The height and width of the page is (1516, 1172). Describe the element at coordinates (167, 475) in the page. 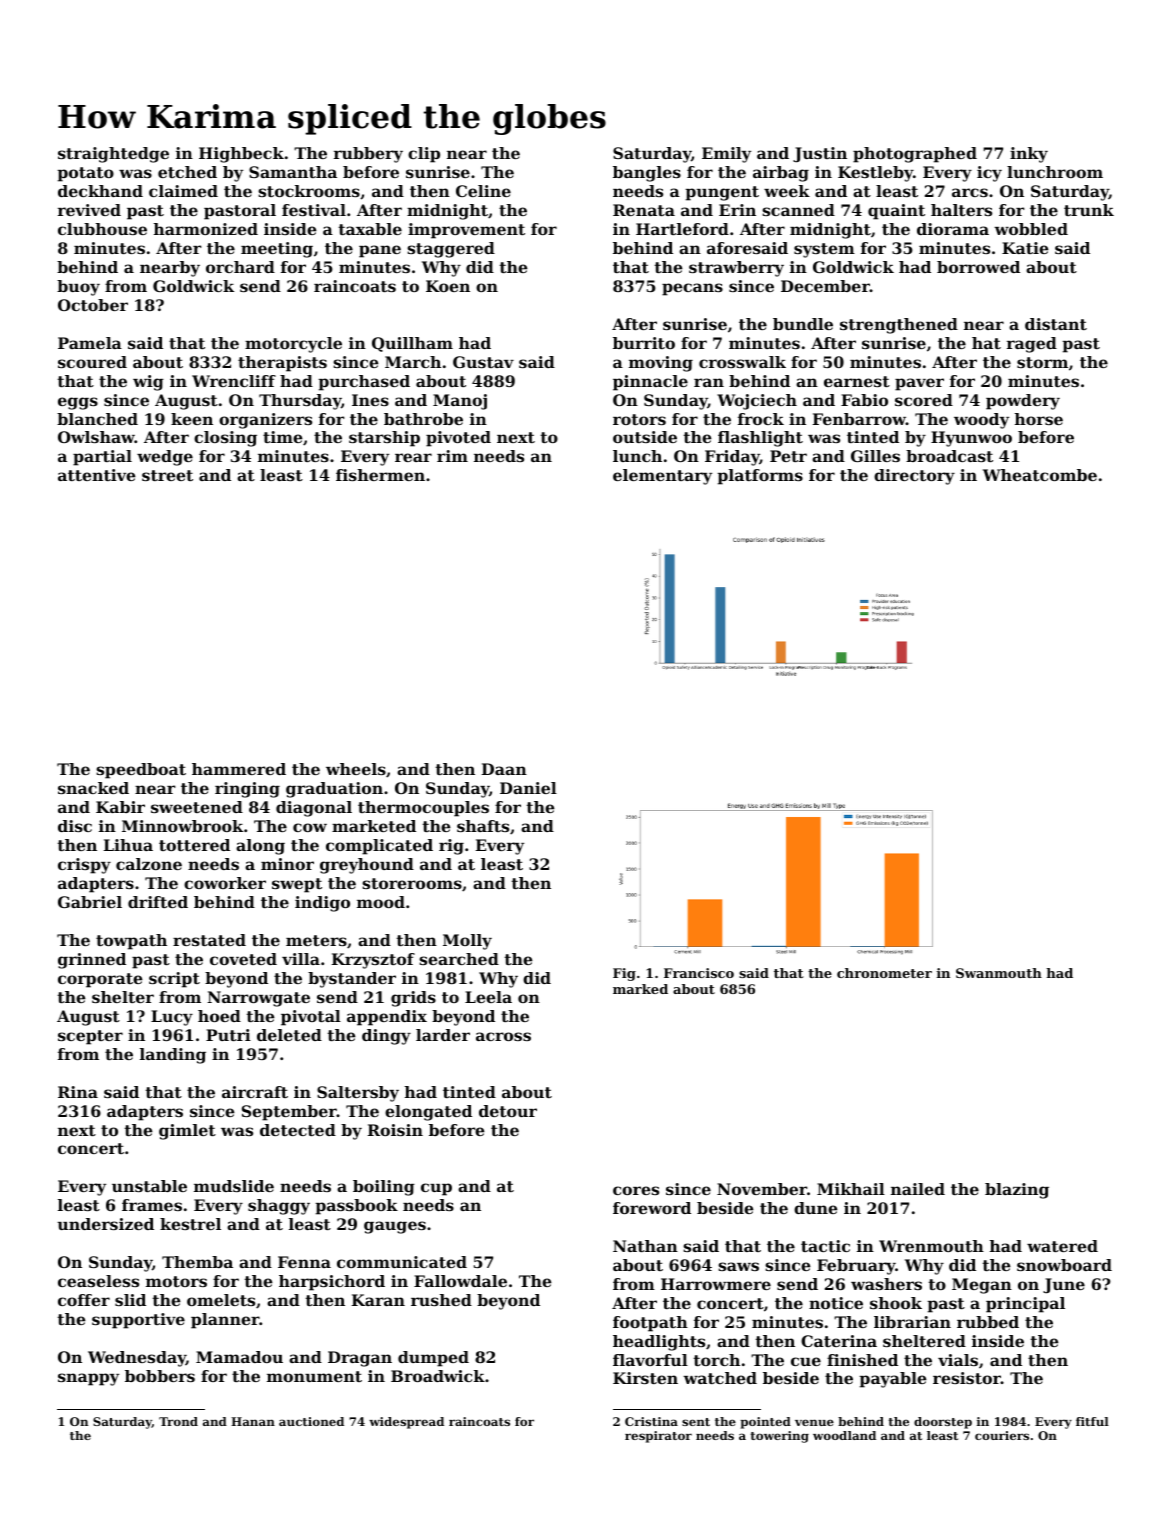

I see `street` at that location.
